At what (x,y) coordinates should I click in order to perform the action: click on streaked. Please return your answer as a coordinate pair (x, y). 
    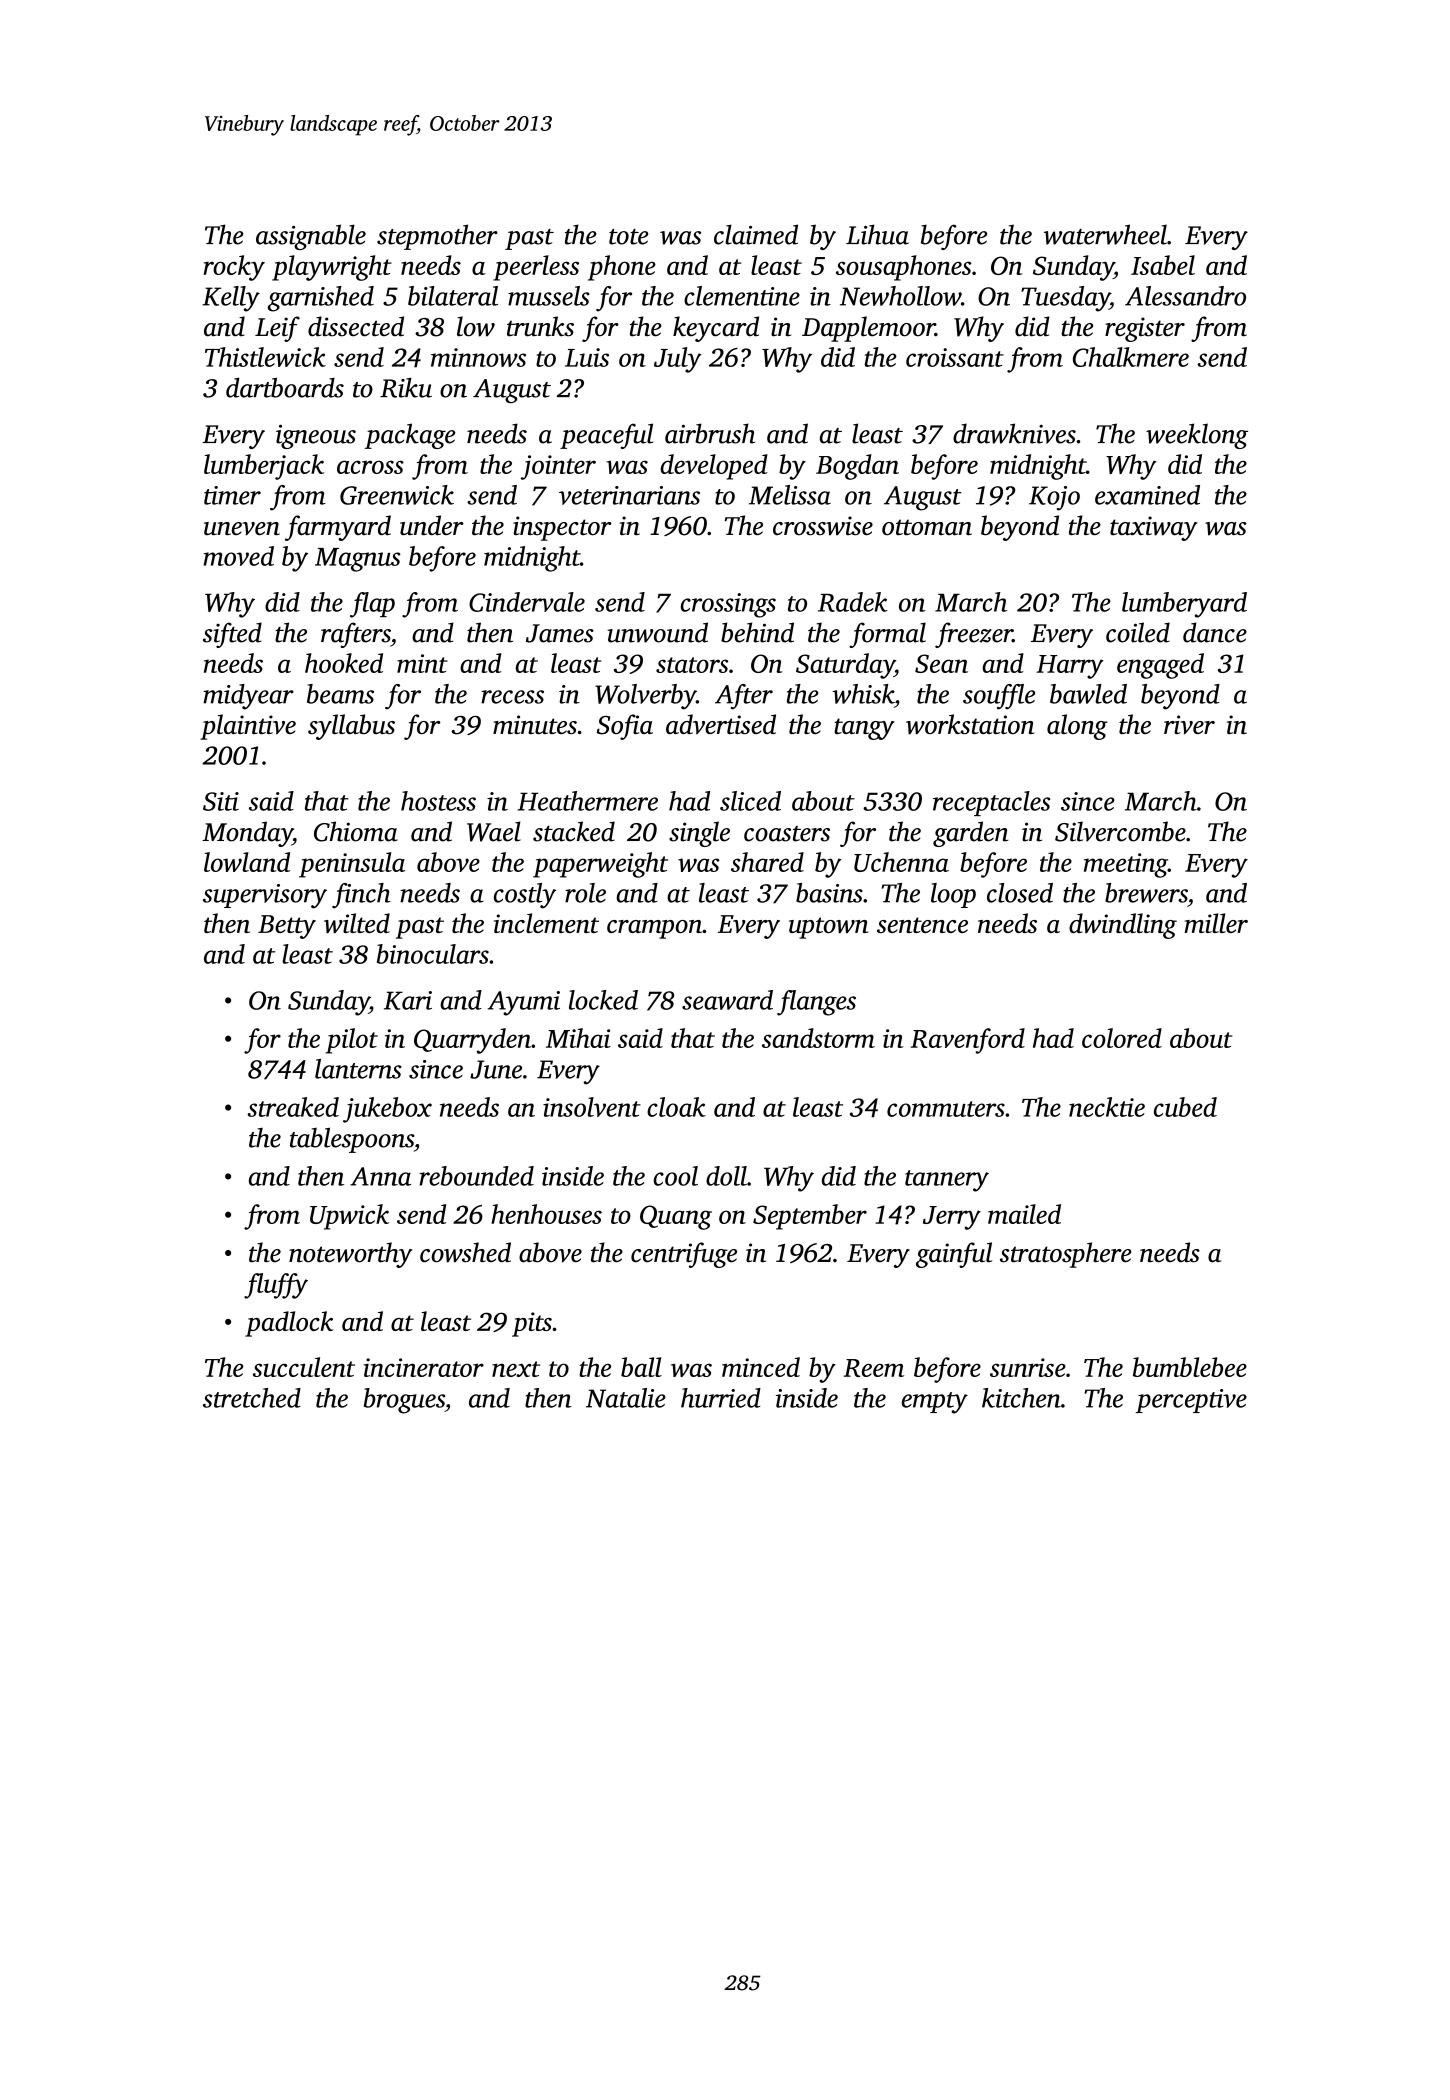
    Looking at the image, I should click on (293, 1107).
